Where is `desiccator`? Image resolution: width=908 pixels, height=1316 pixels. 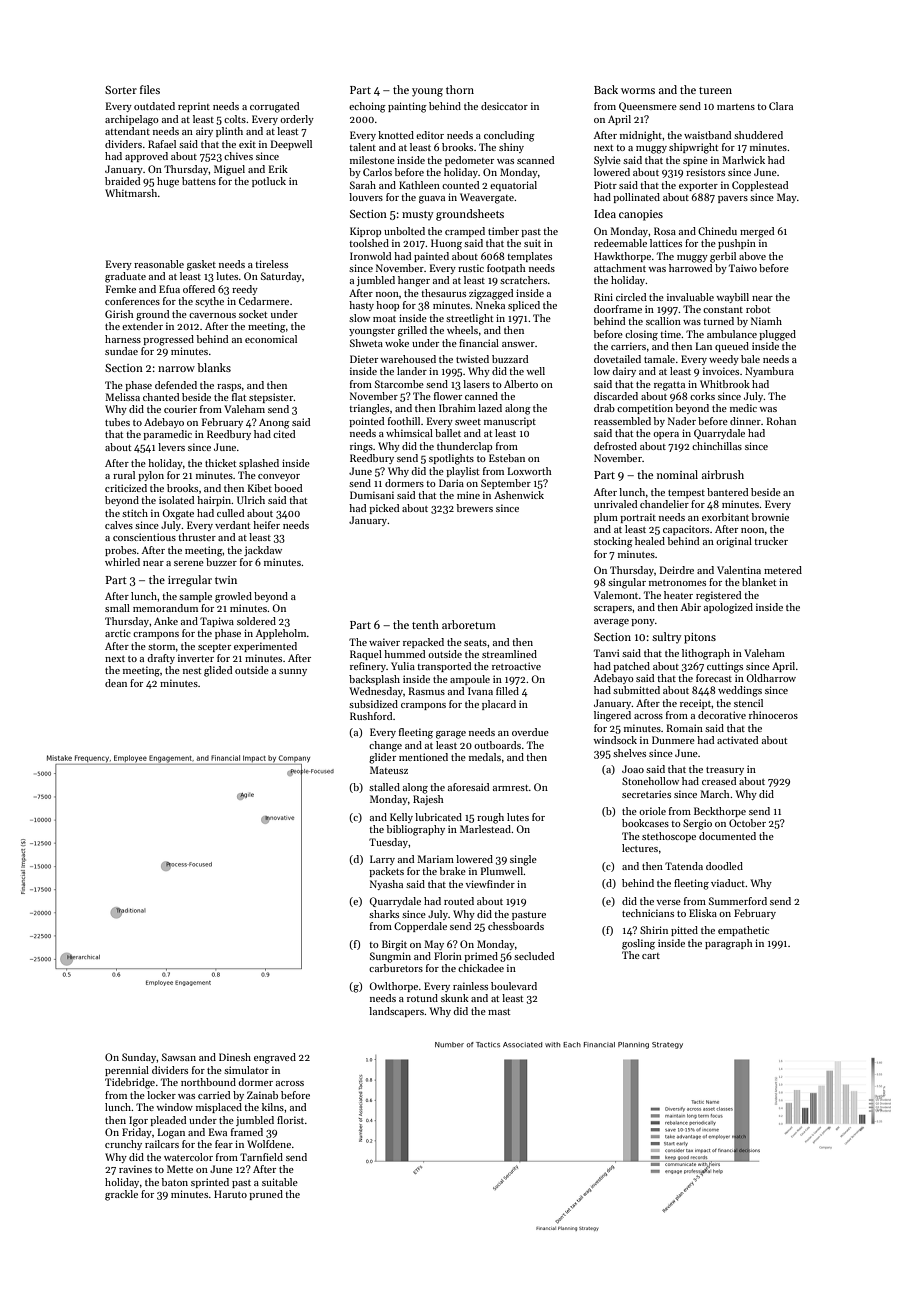 desiccator is located at coordinates (504, 106).
